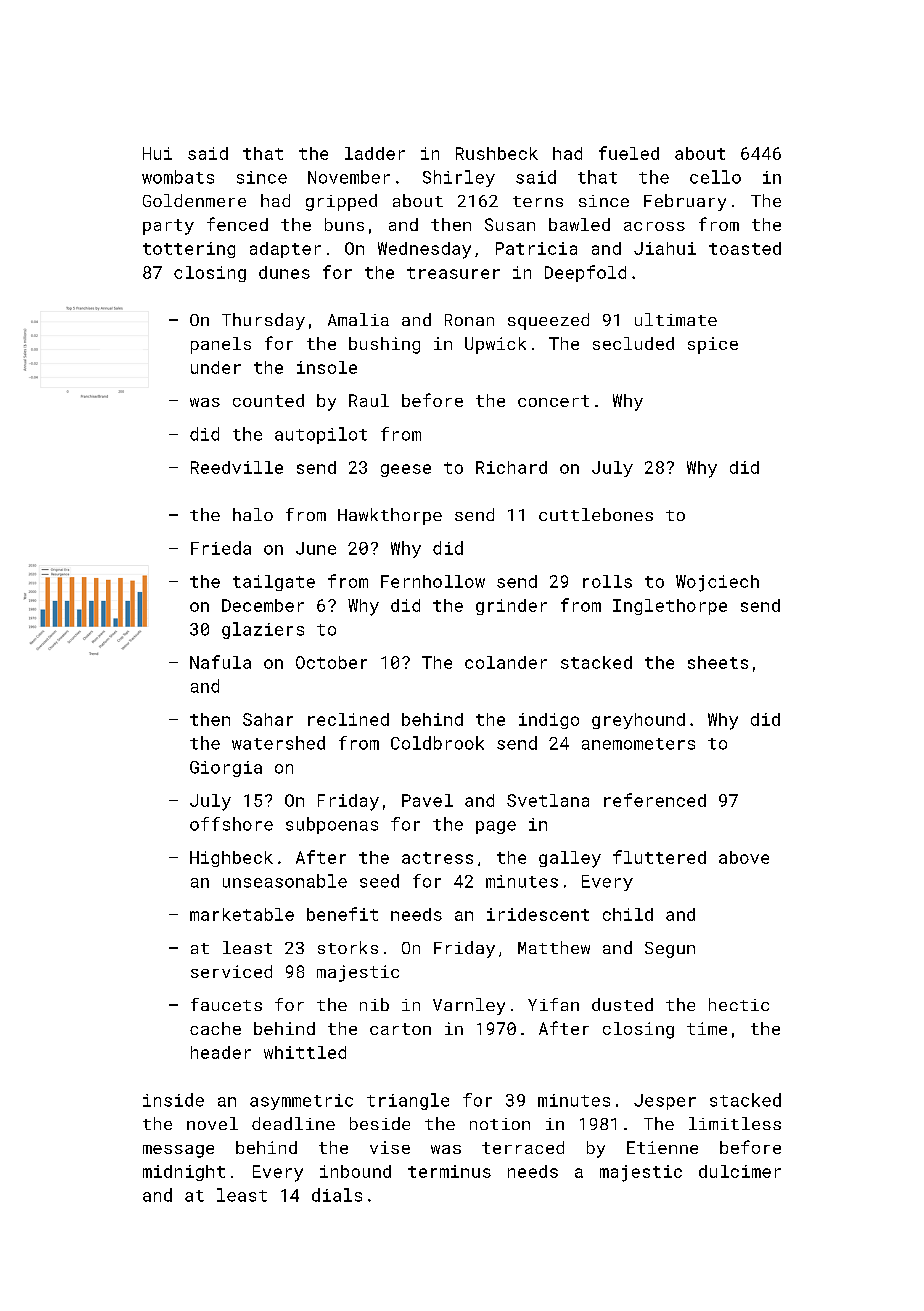  Describe the element at coordinates (735, 1123) in the image. I see `limitless` at that location.
